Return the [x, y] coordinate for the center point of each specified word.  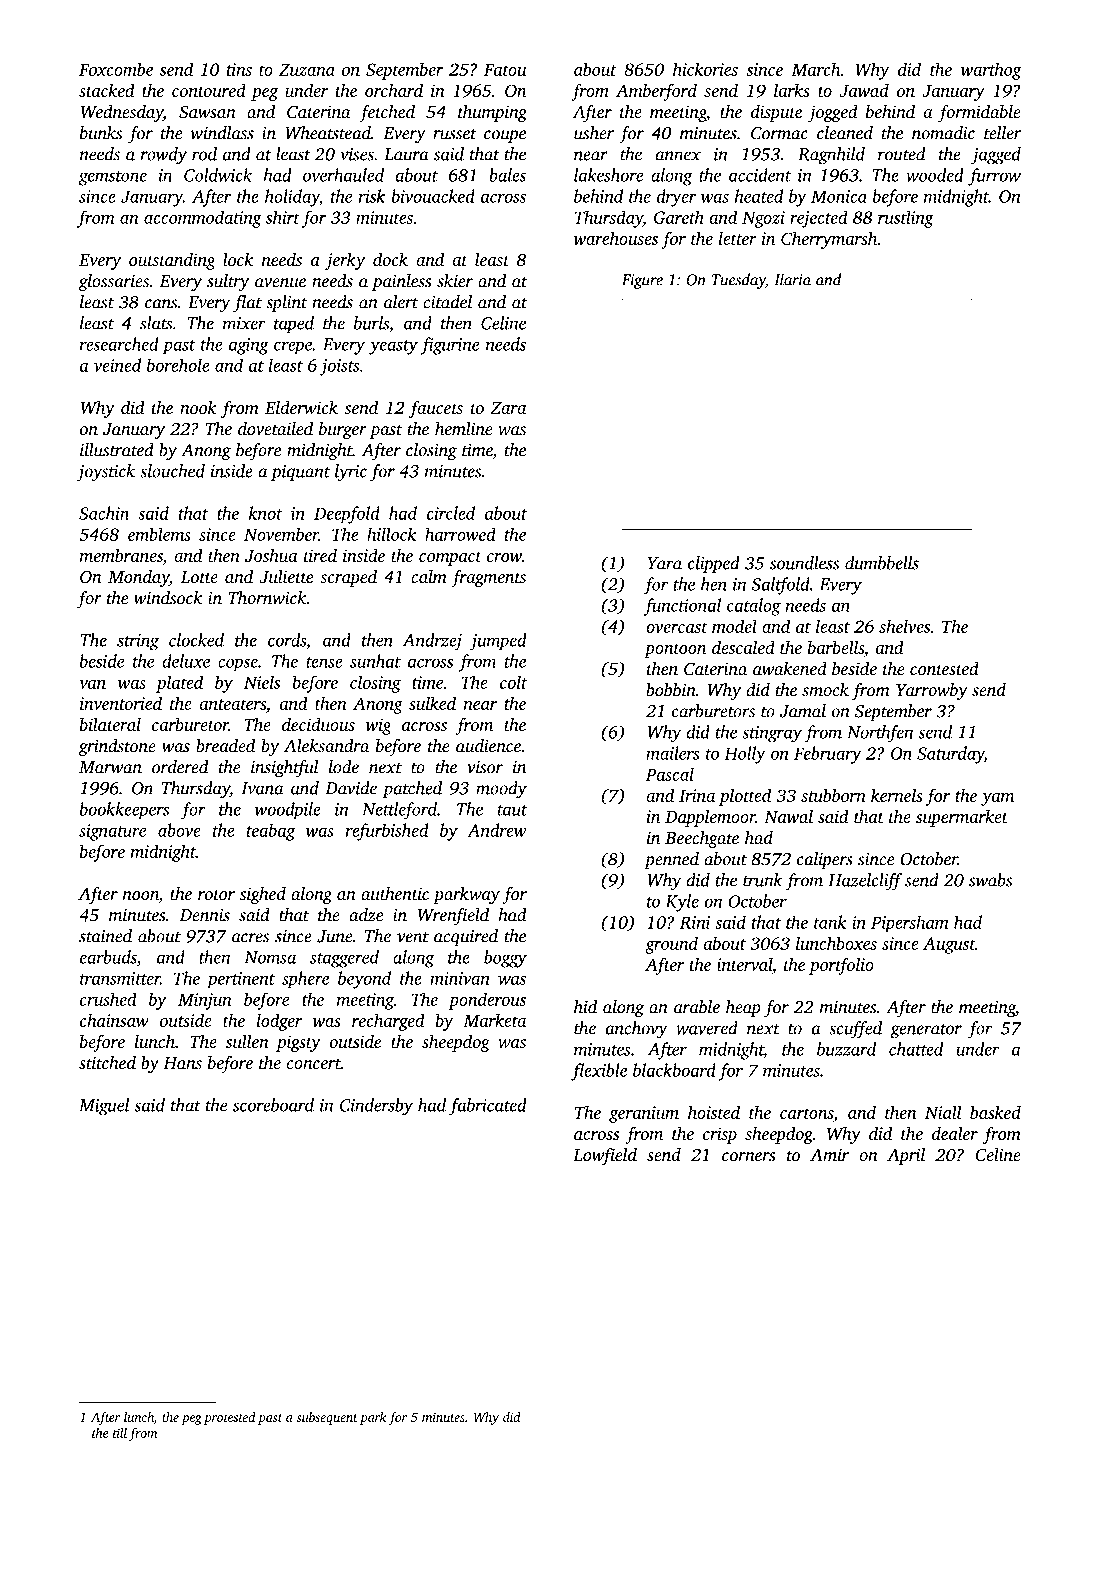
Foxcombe [116, 69]
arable [697, 1007]
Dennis [205, 915]
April [906, 1156]
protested [229, 1418]
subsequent [327, 1418]
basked [995, 1112]
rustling [906, 219]
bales [507, 175]
